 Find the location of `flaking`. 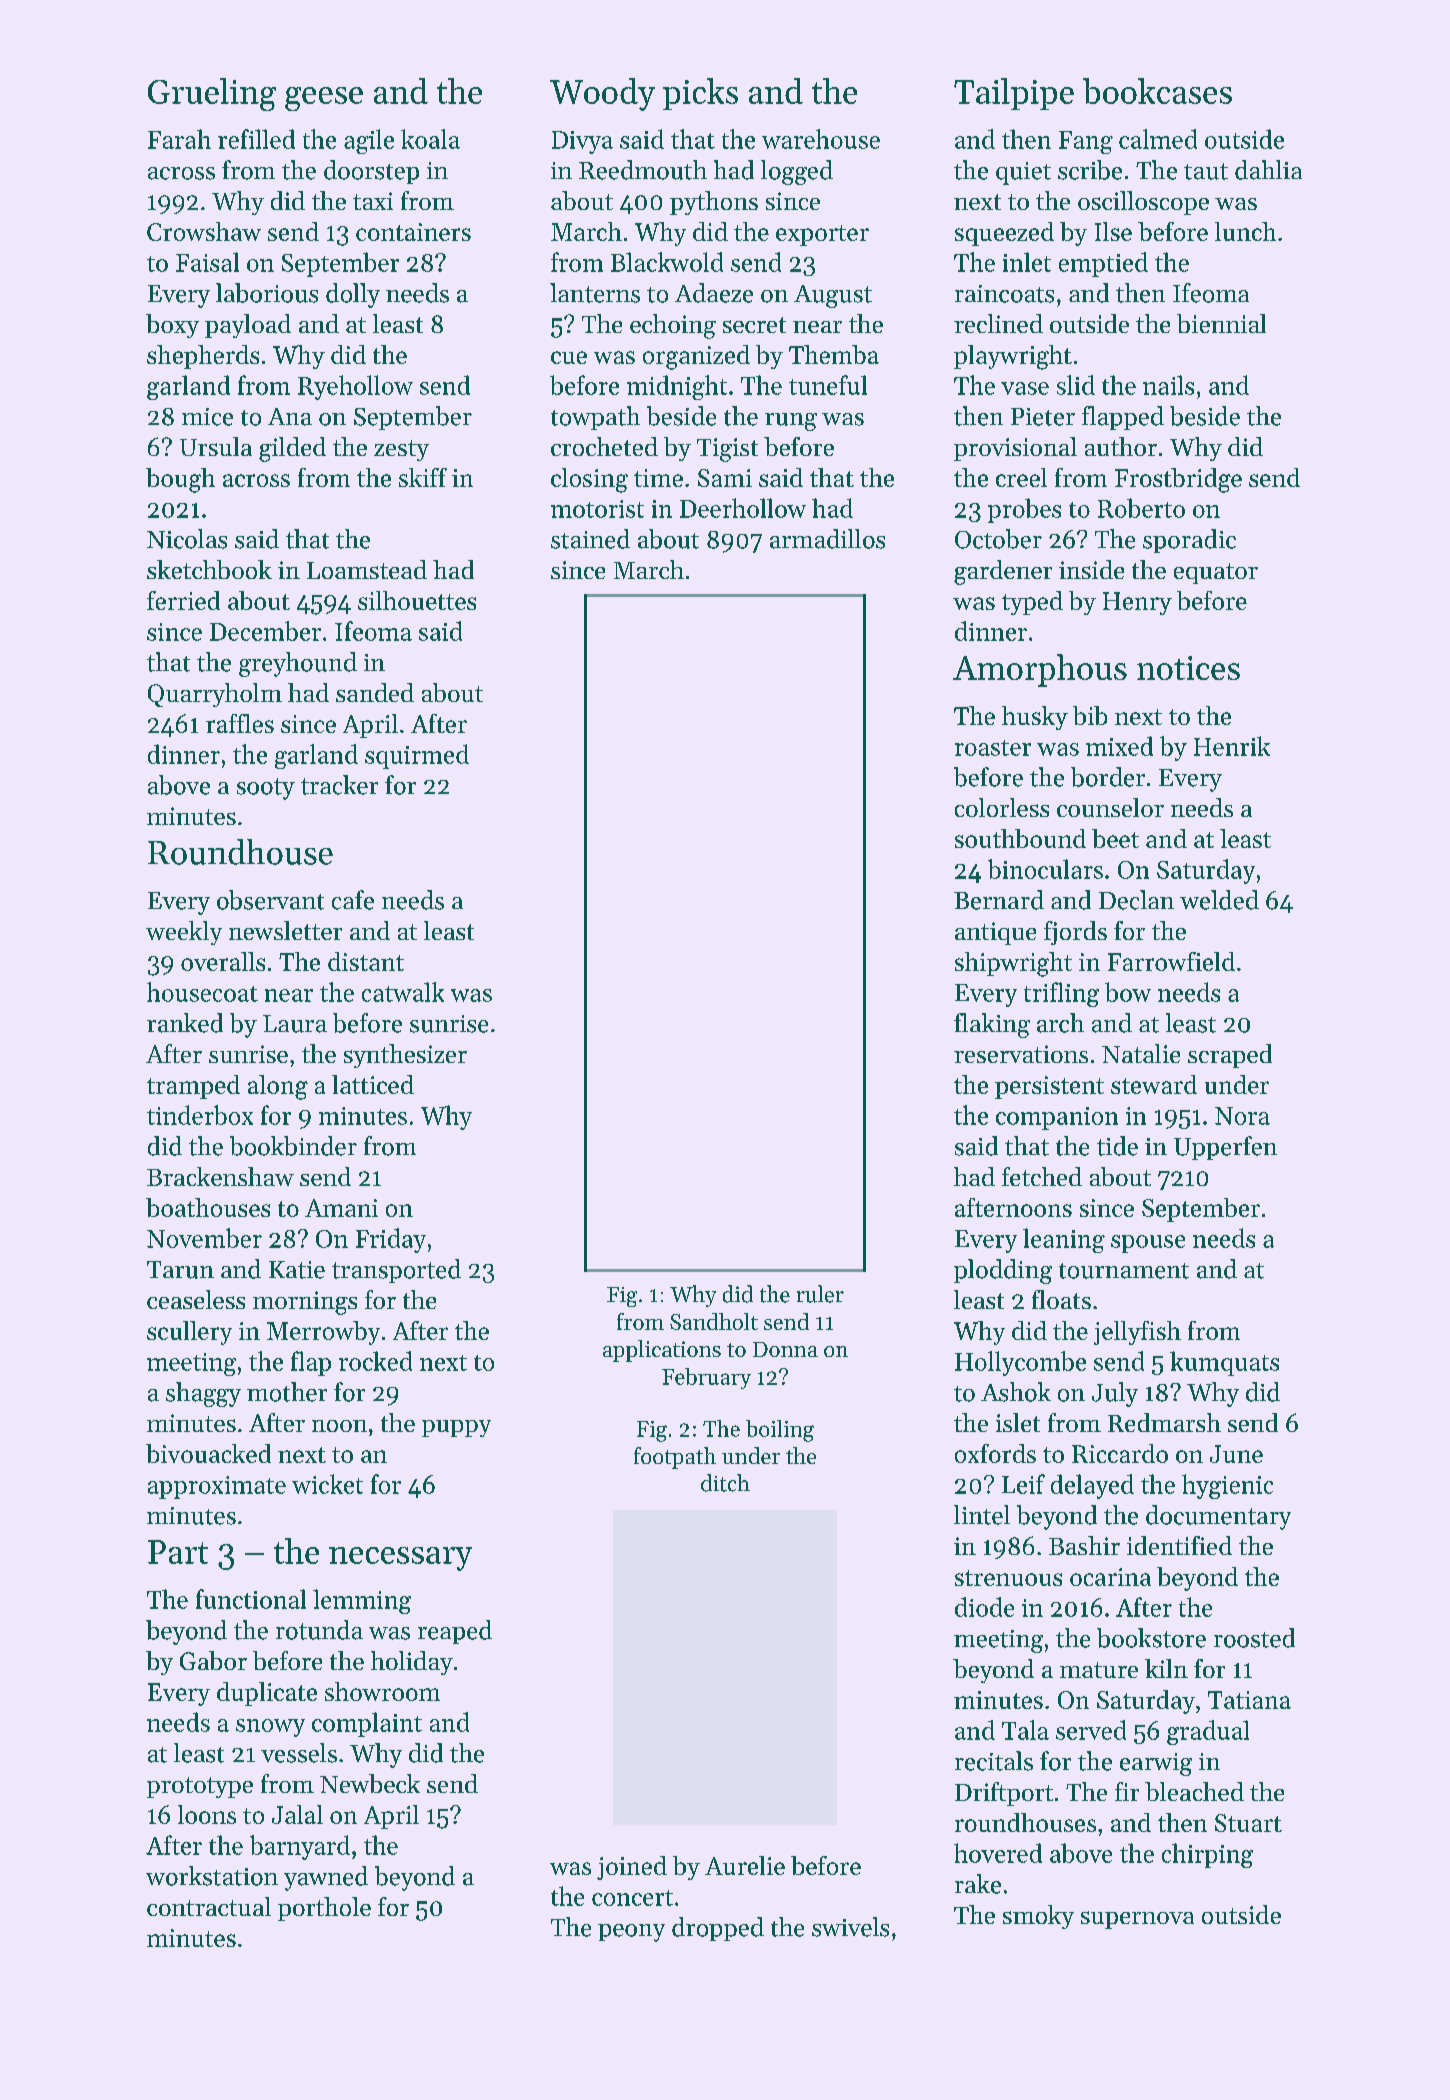

flaking is located at coordinates (992, 1025).
